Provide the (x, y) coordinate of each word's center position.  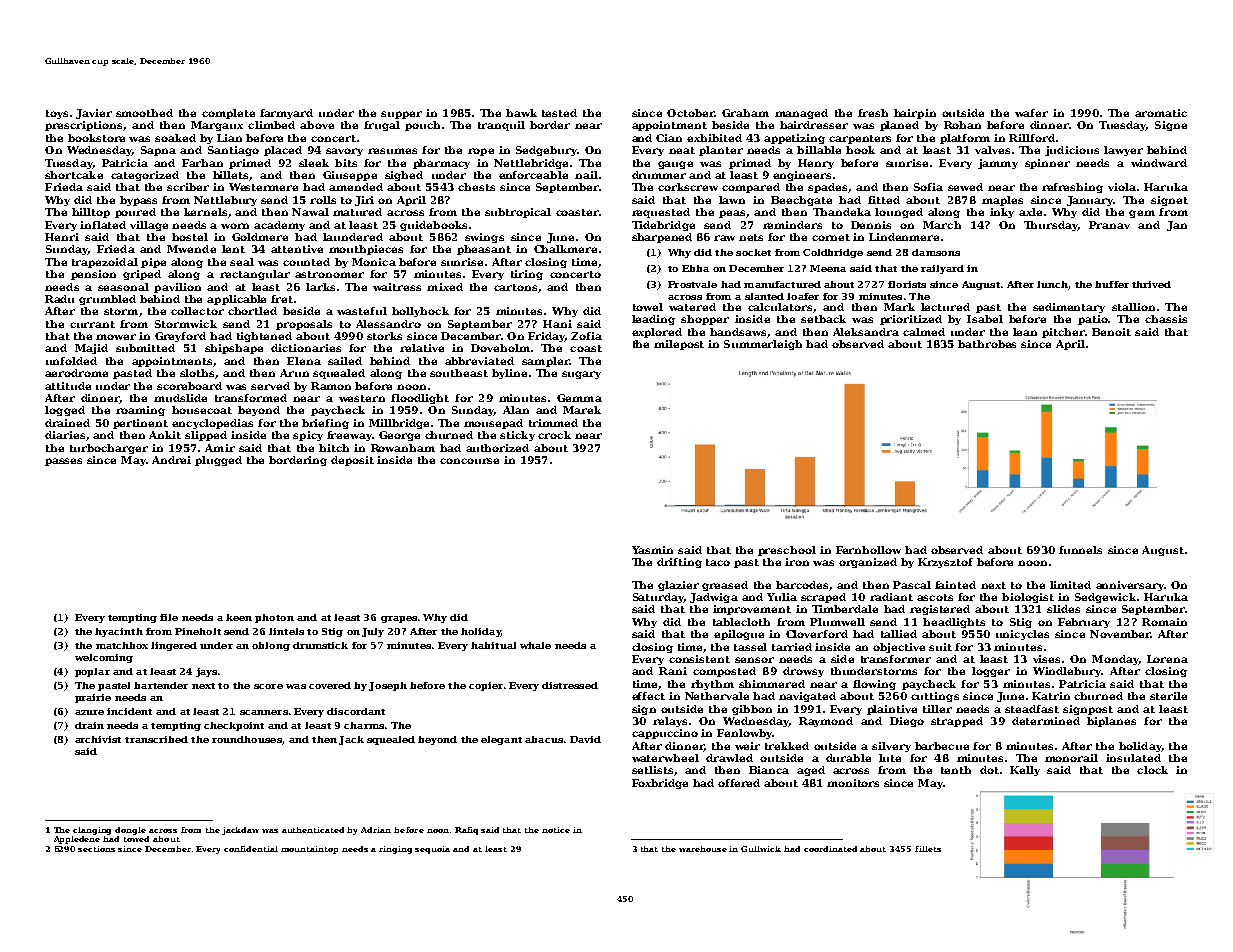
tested (559, 113)
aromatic (1161, 113)
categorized (145, 176)
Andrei (171, 460)
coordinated (830, 849)
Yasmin (652, 550)
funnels (1080, 550)
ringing (395, 850)
